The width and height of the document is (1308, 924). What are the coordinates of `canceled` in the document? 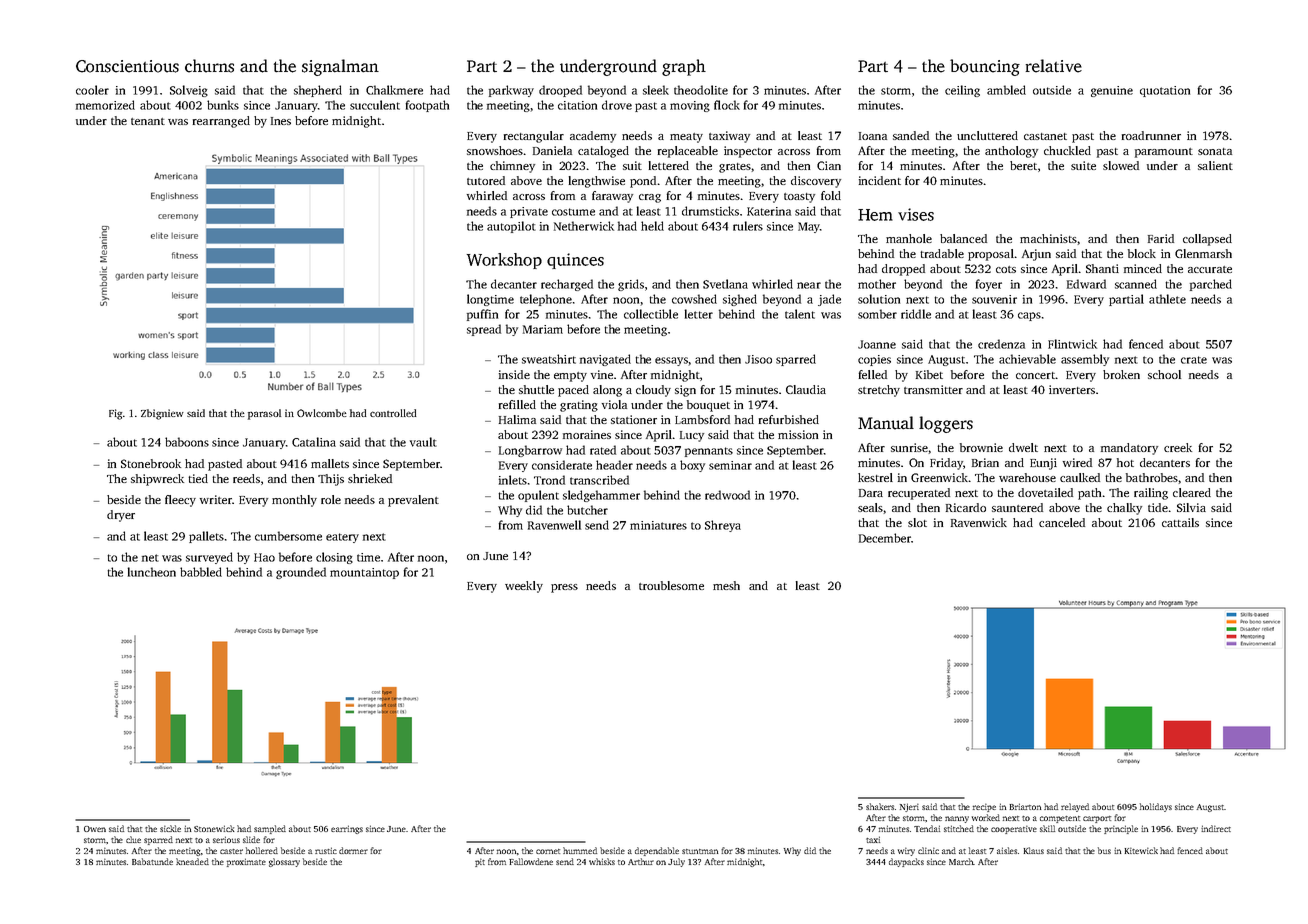 It's located at (1062, 522).
